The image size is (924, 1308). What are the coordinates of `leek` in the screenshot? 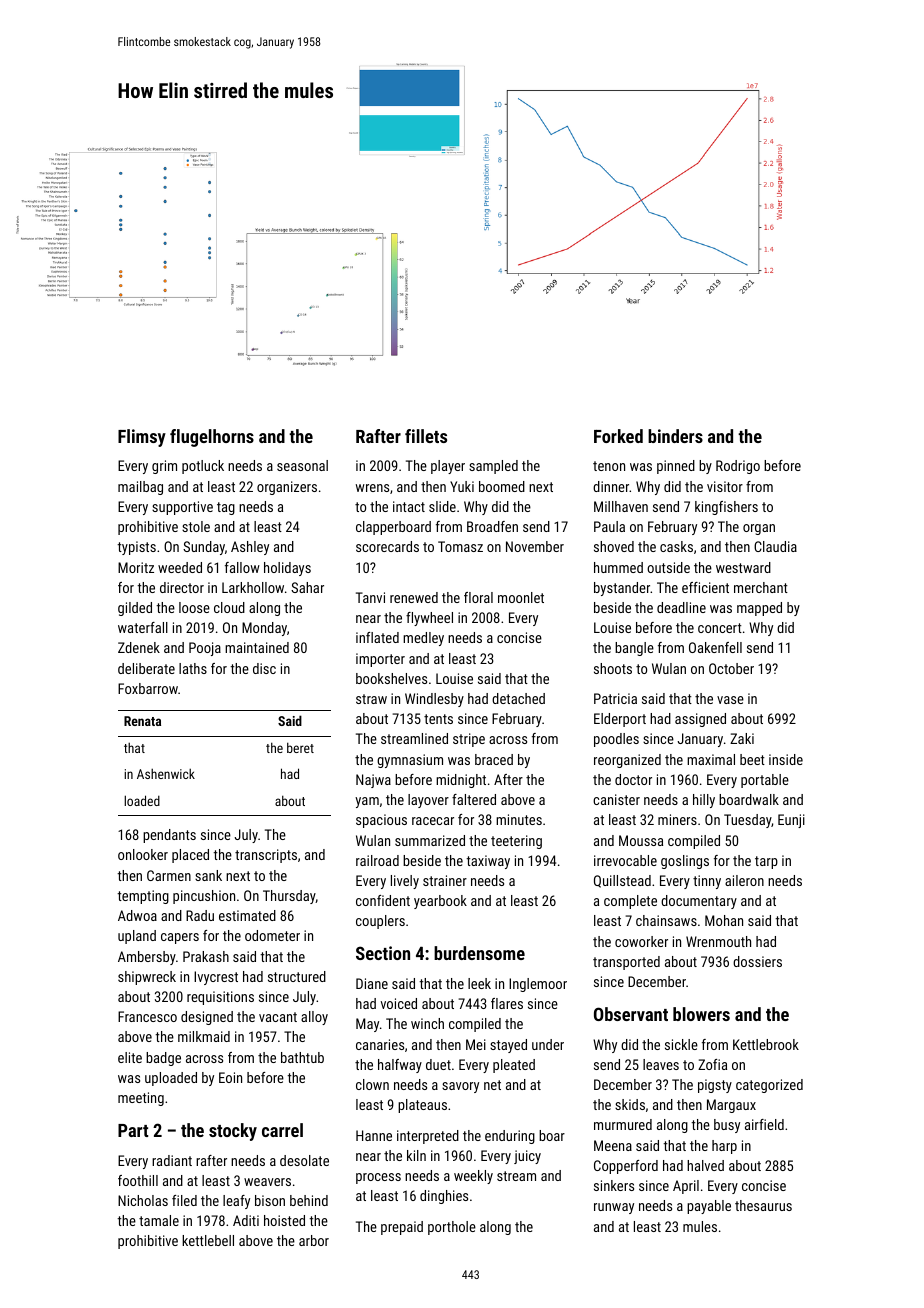 It's located at (479, 983).
